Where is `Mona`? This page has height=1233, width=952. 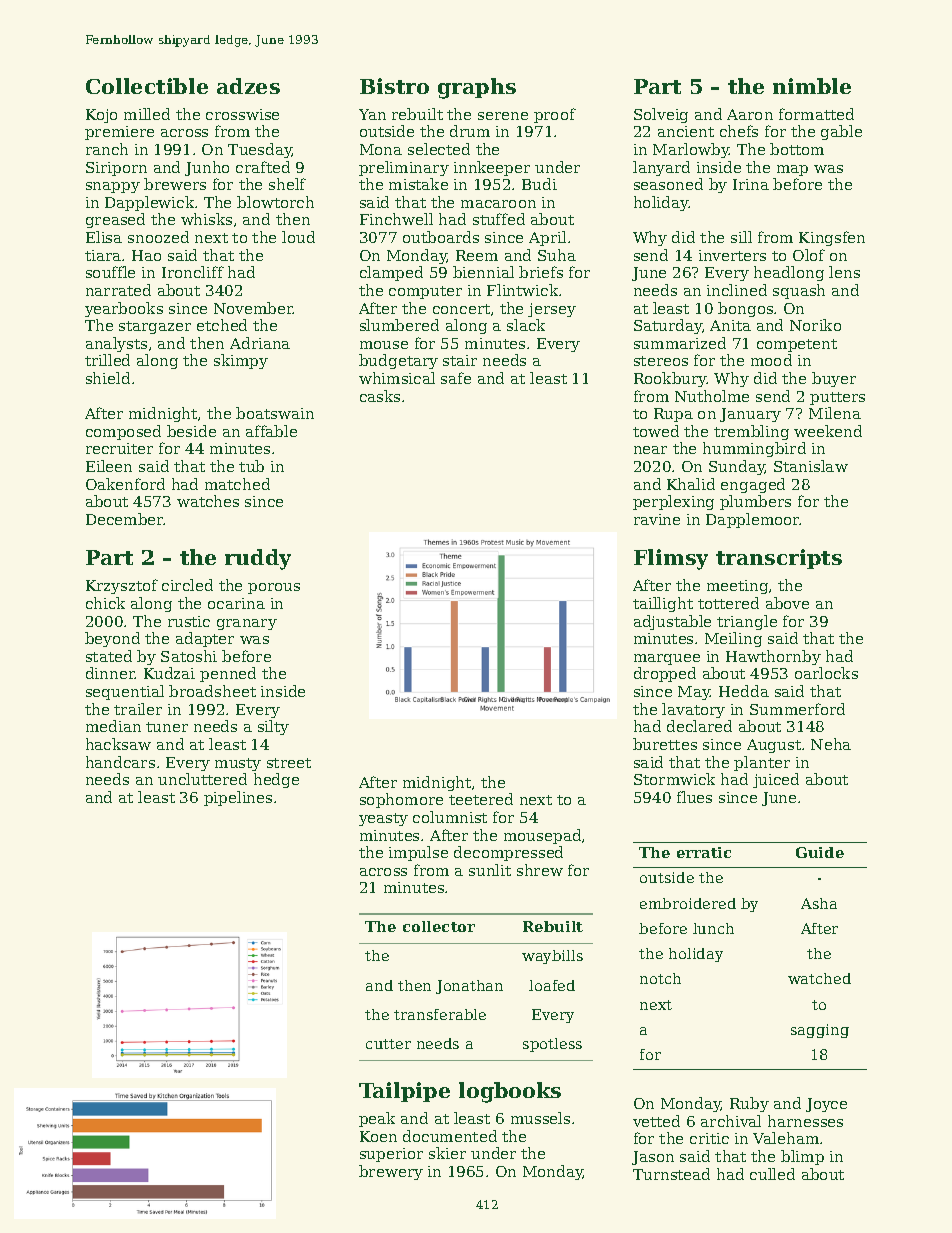 Mona is located at coordinates (381, 149).
